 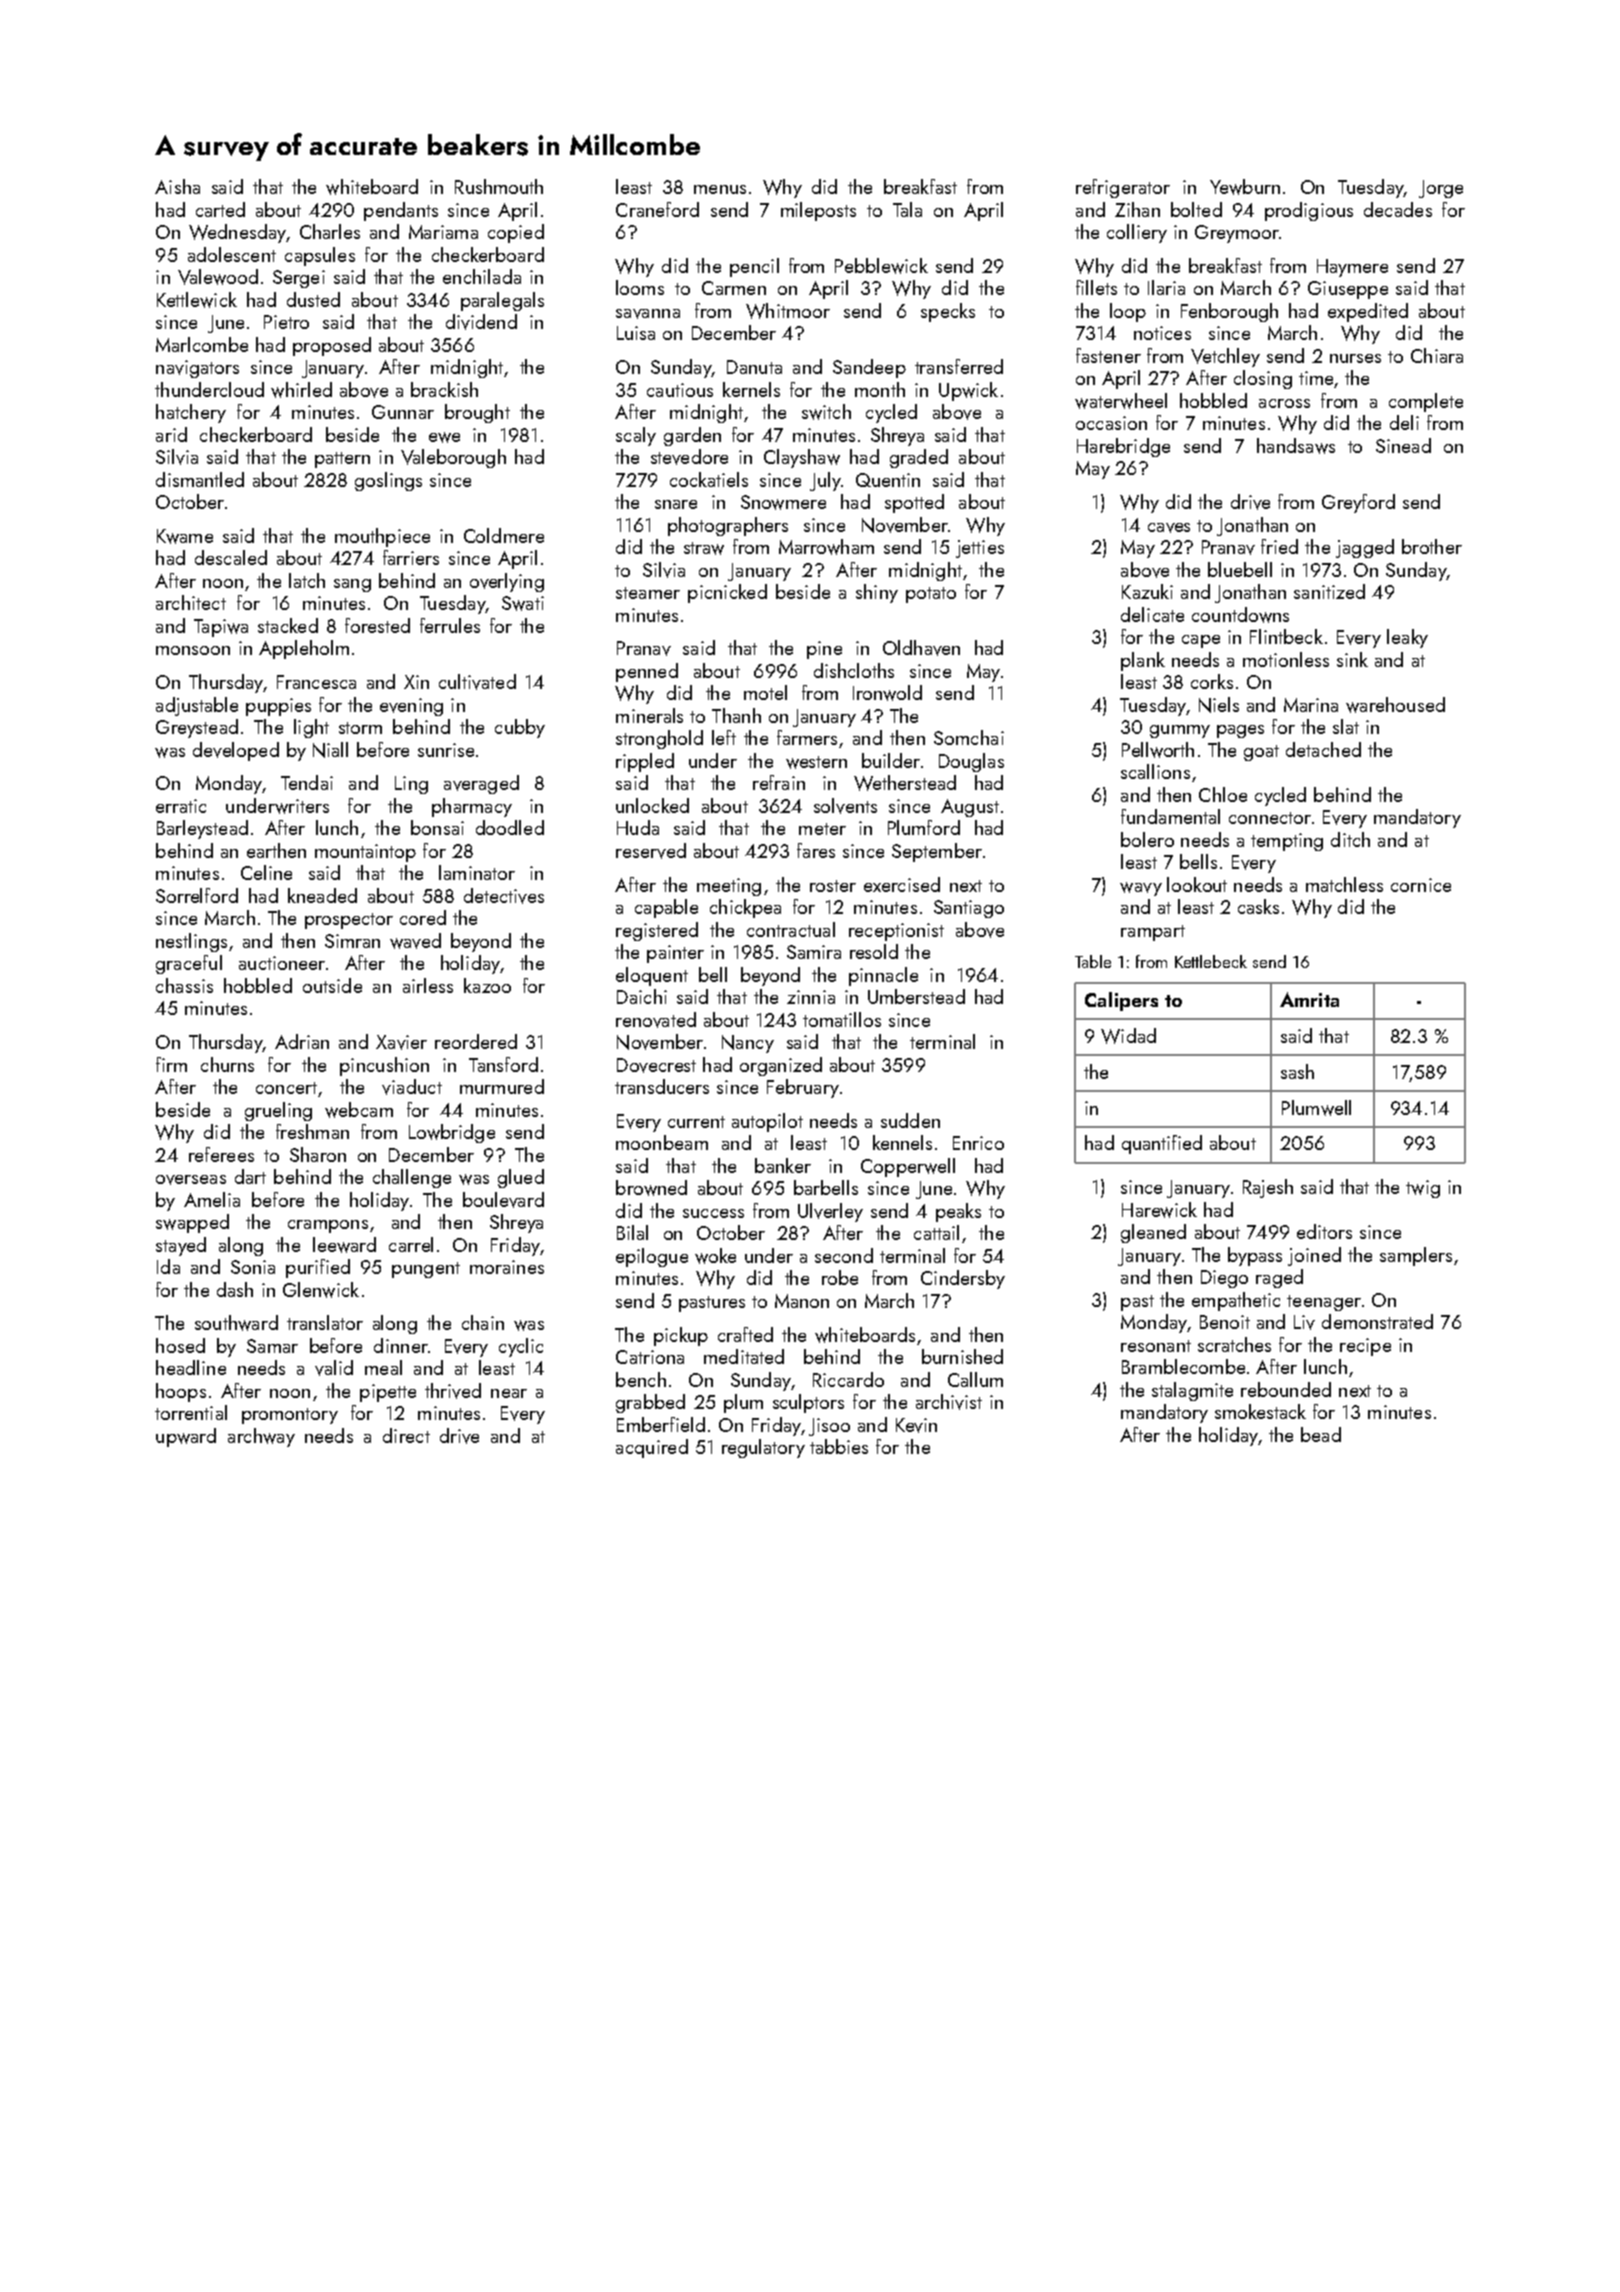 I want to click on Kettlewick, so click(x=197, y=300).
